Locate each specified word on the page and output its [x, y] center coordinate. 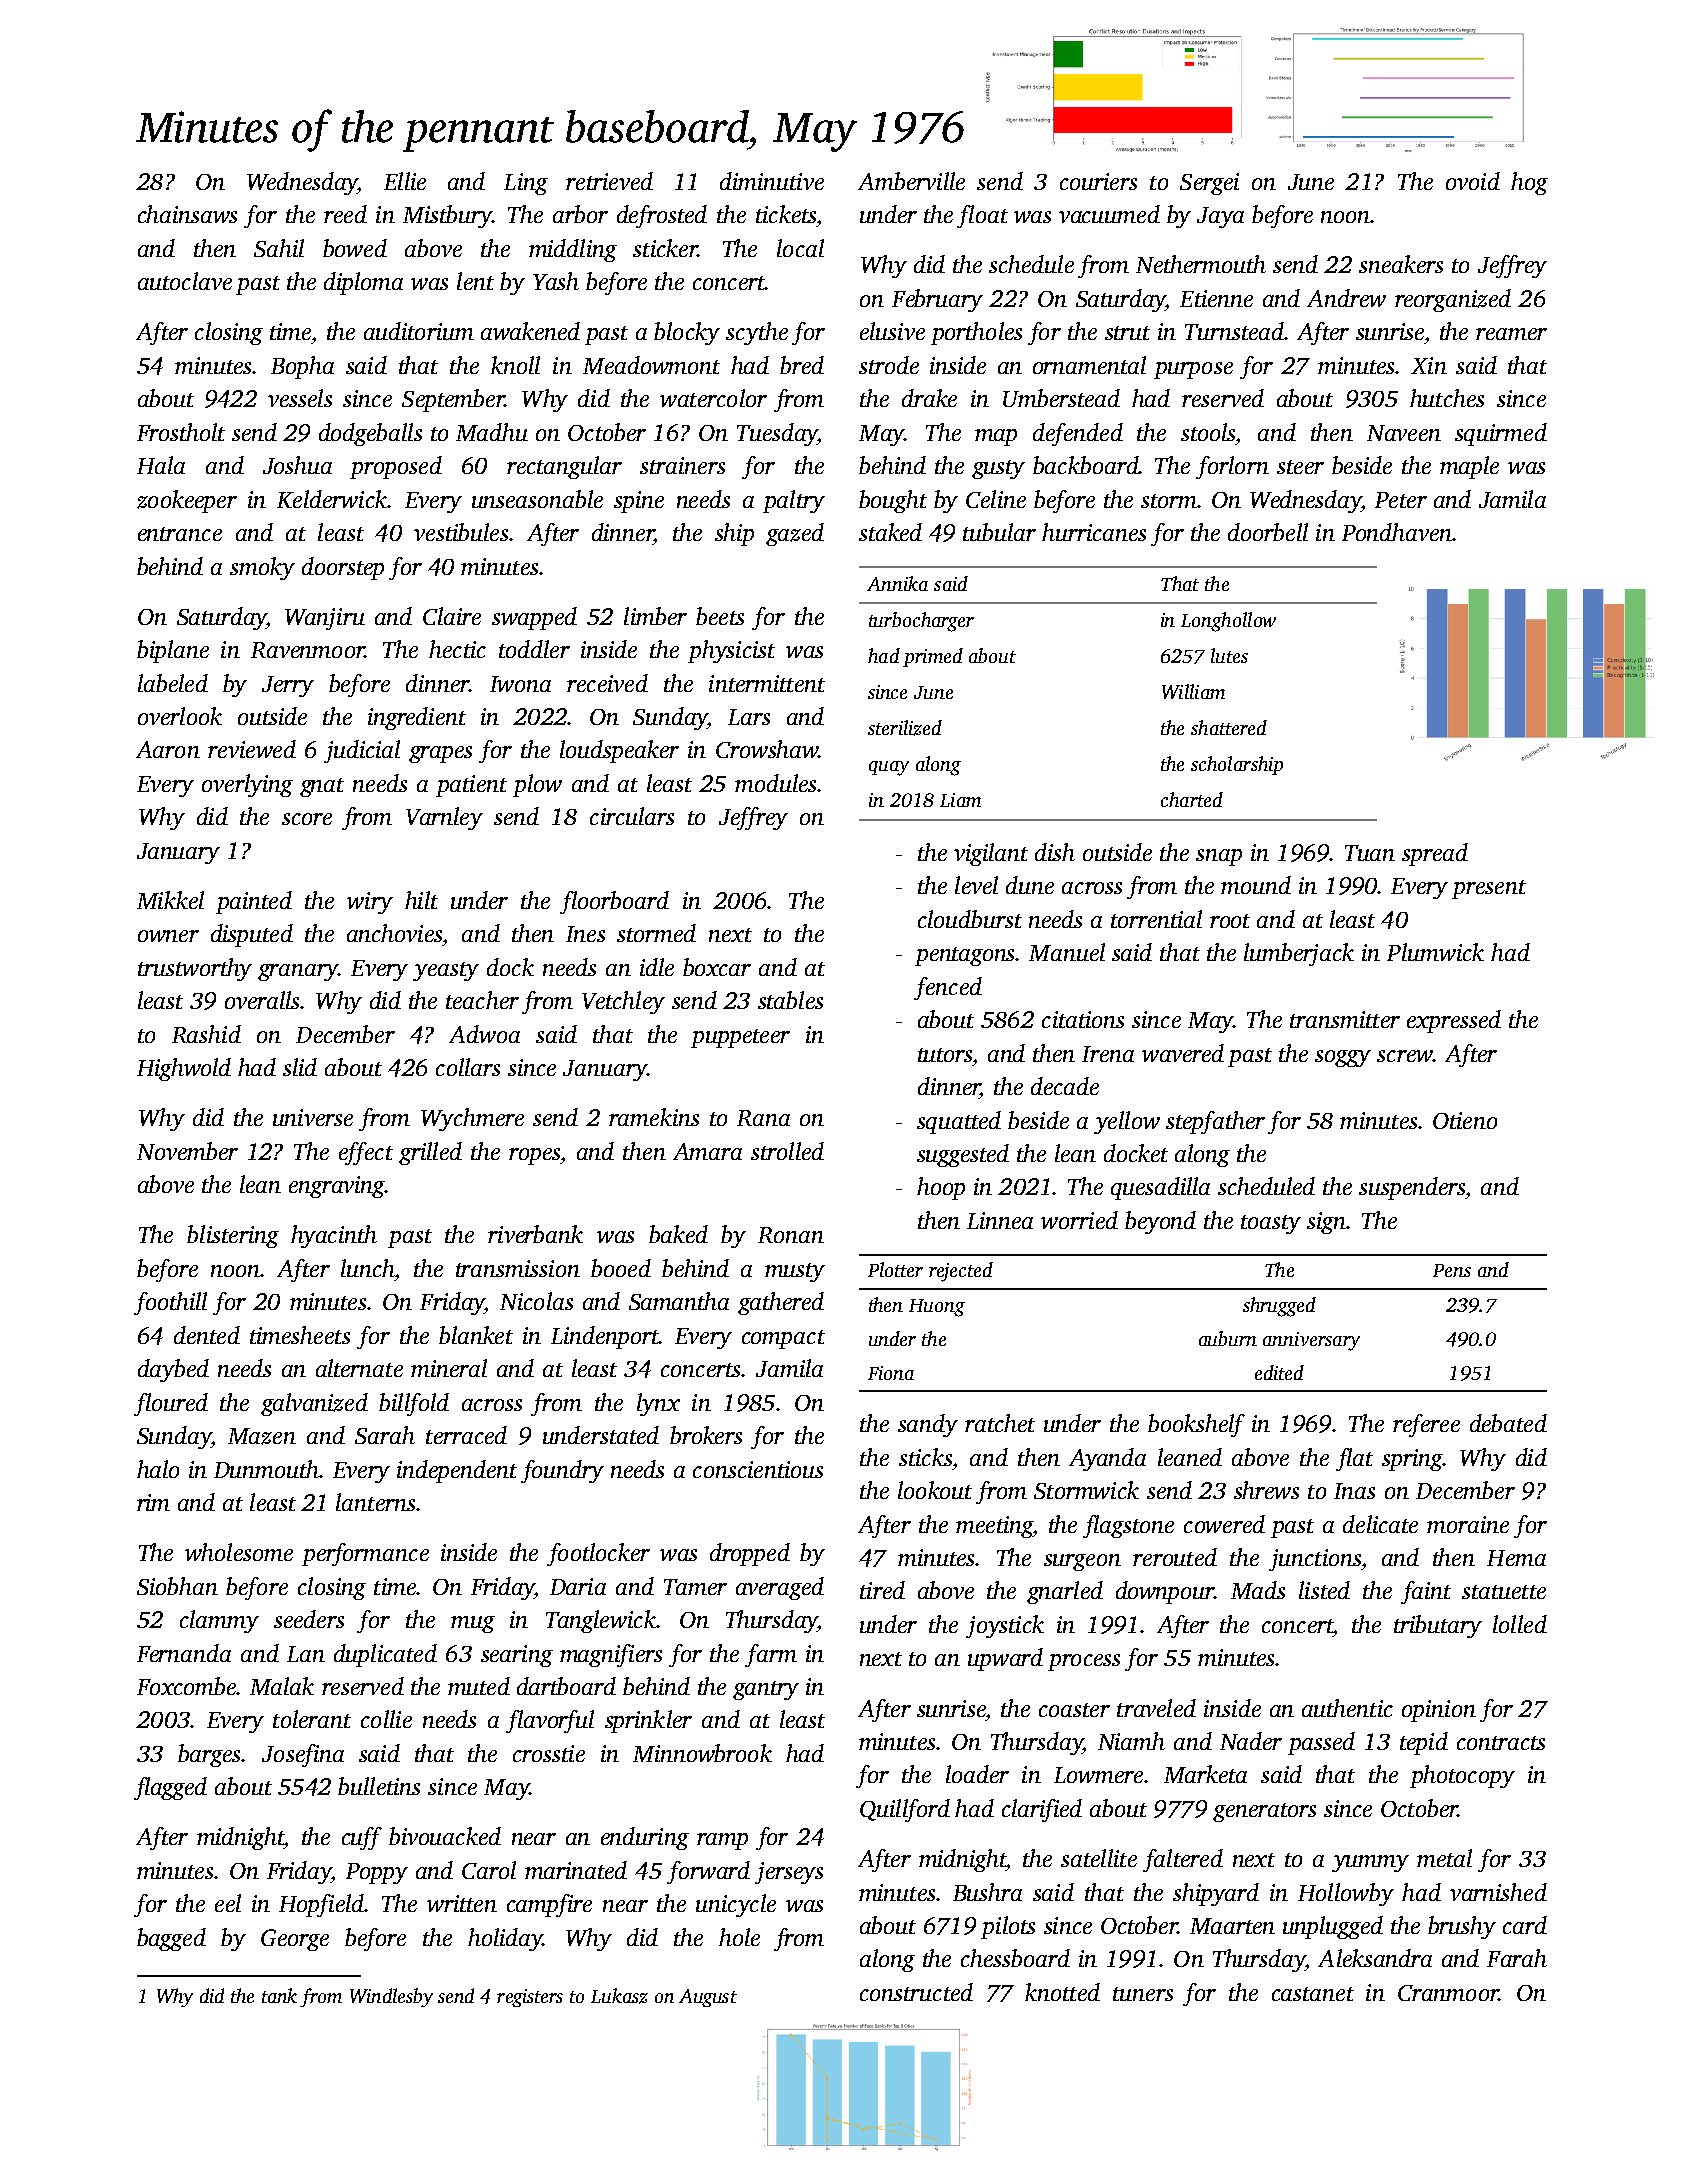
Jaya [1220, 217]
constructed [916, 1992]
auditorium [419, 331]
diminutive [772, 181]
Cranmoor [1448, 1993]
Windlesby [391, 1997]
